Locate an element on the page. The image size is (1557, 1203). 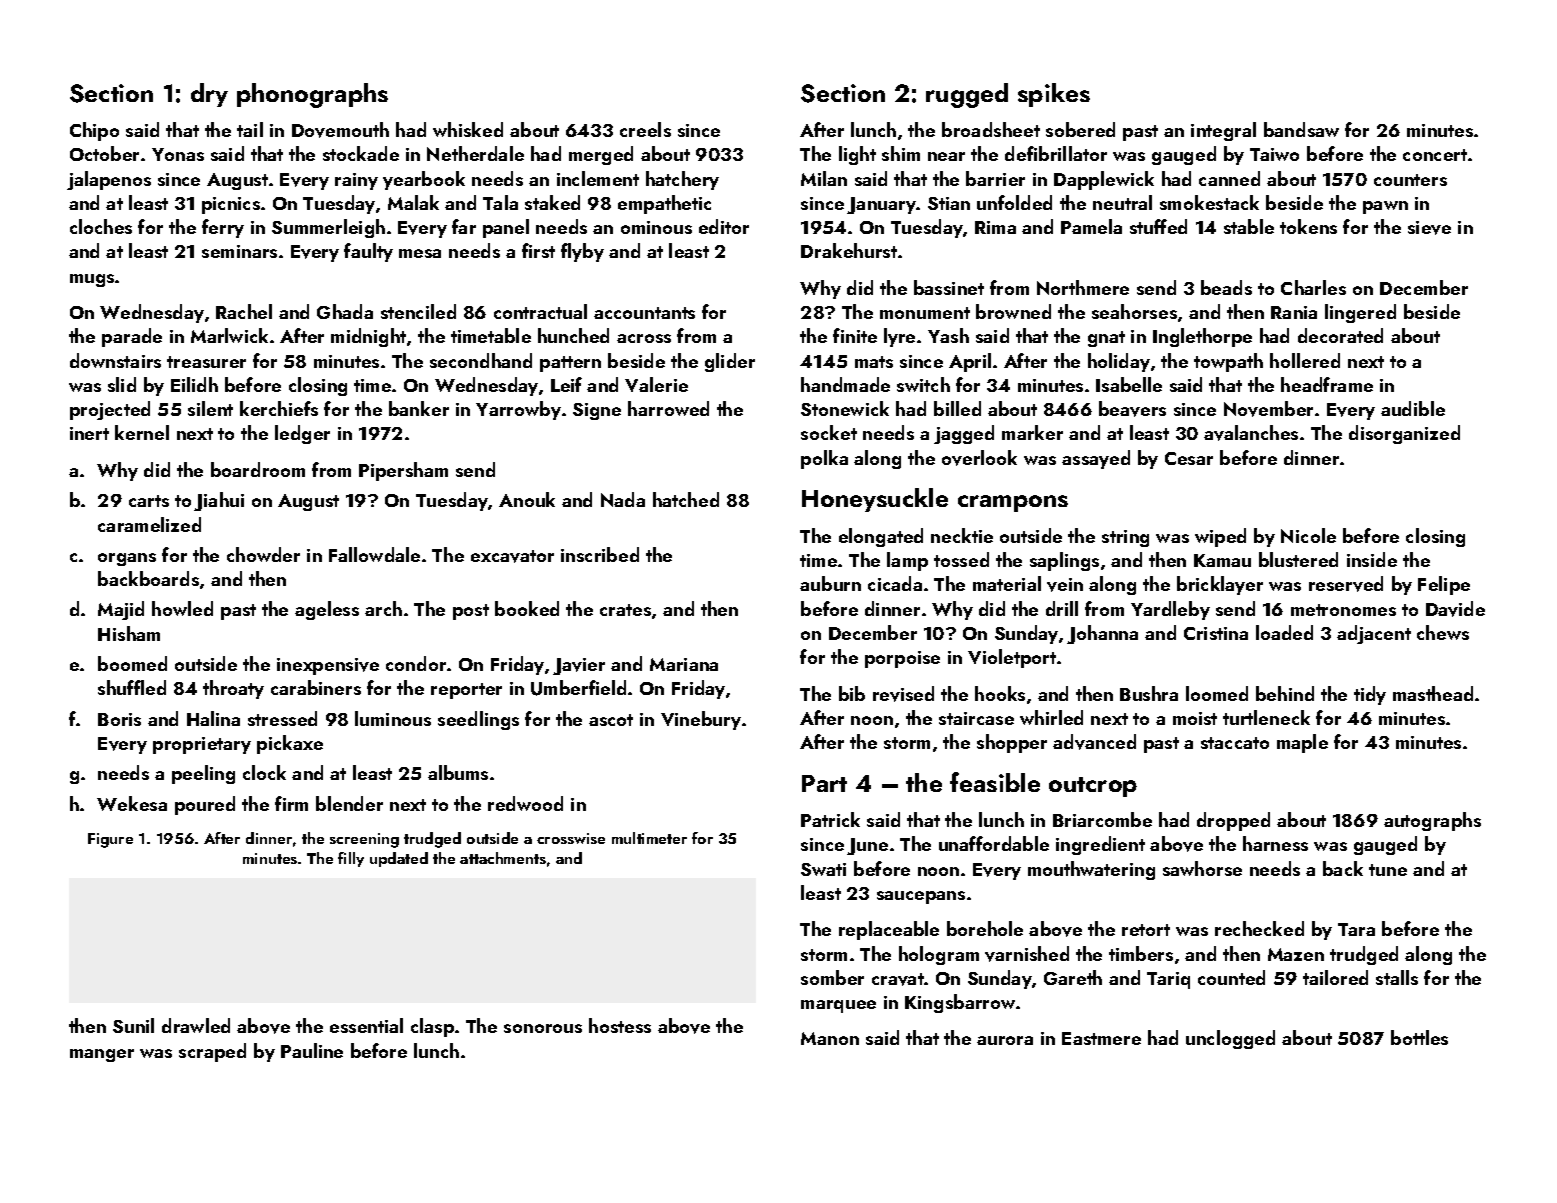
bandsaw is located at coordinates (1301, 129).
